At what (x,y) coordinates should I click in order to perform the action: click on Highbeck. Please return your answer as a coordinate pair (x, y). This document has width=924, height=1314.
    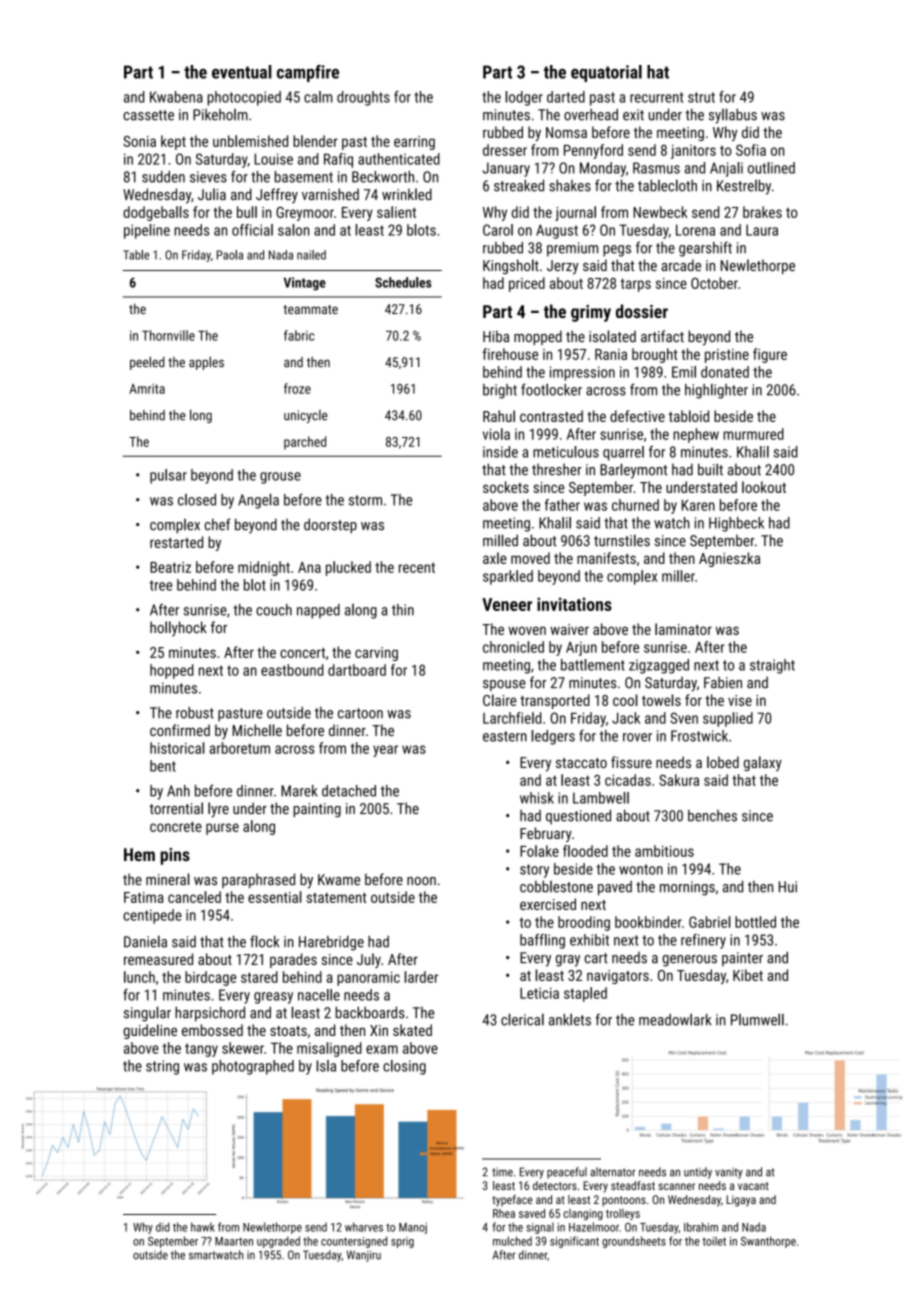
    Looking at the image, I should click on (736, 524).
